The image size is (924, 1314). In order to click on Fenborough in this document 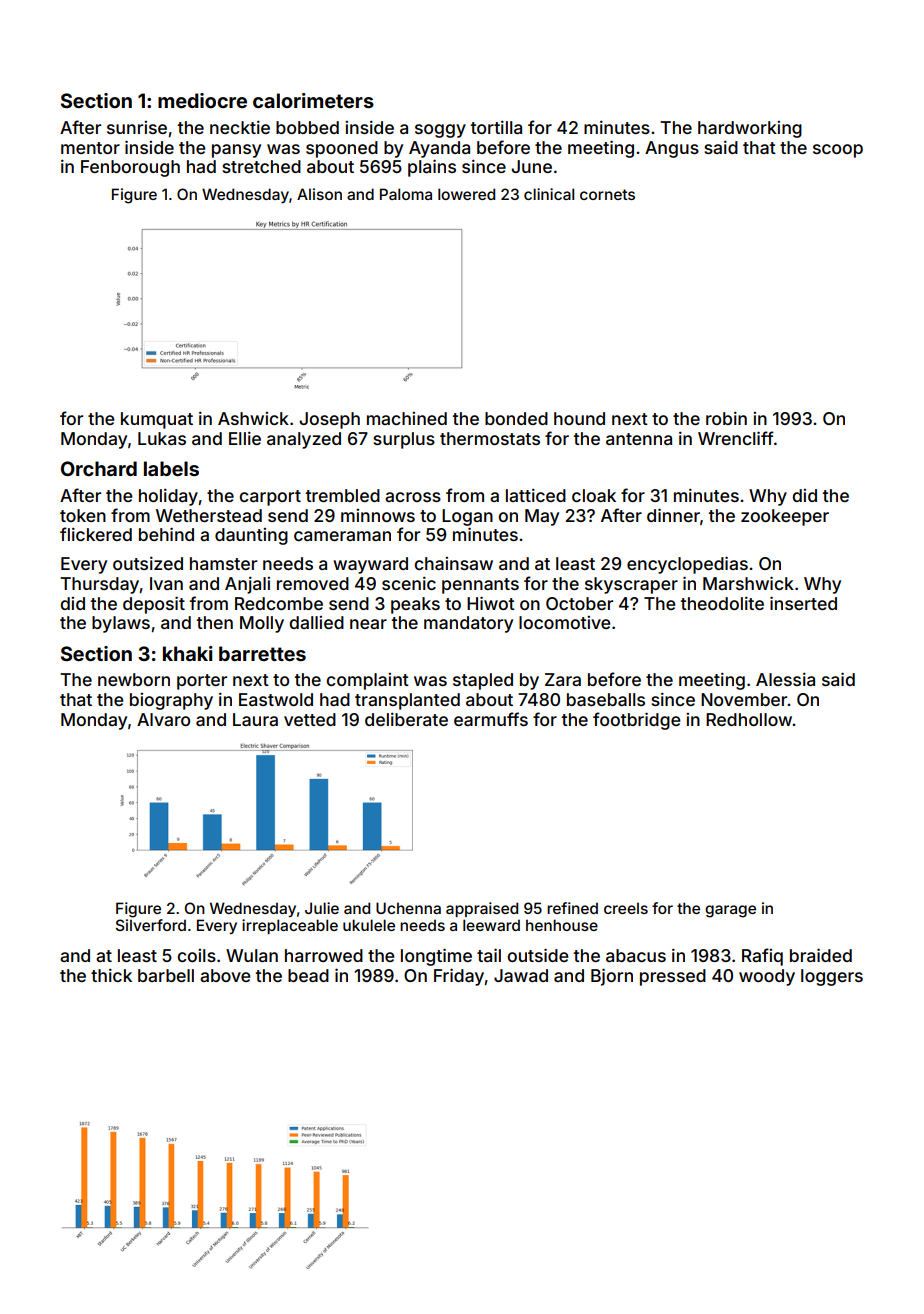, I will do `click(130, 168)`.
